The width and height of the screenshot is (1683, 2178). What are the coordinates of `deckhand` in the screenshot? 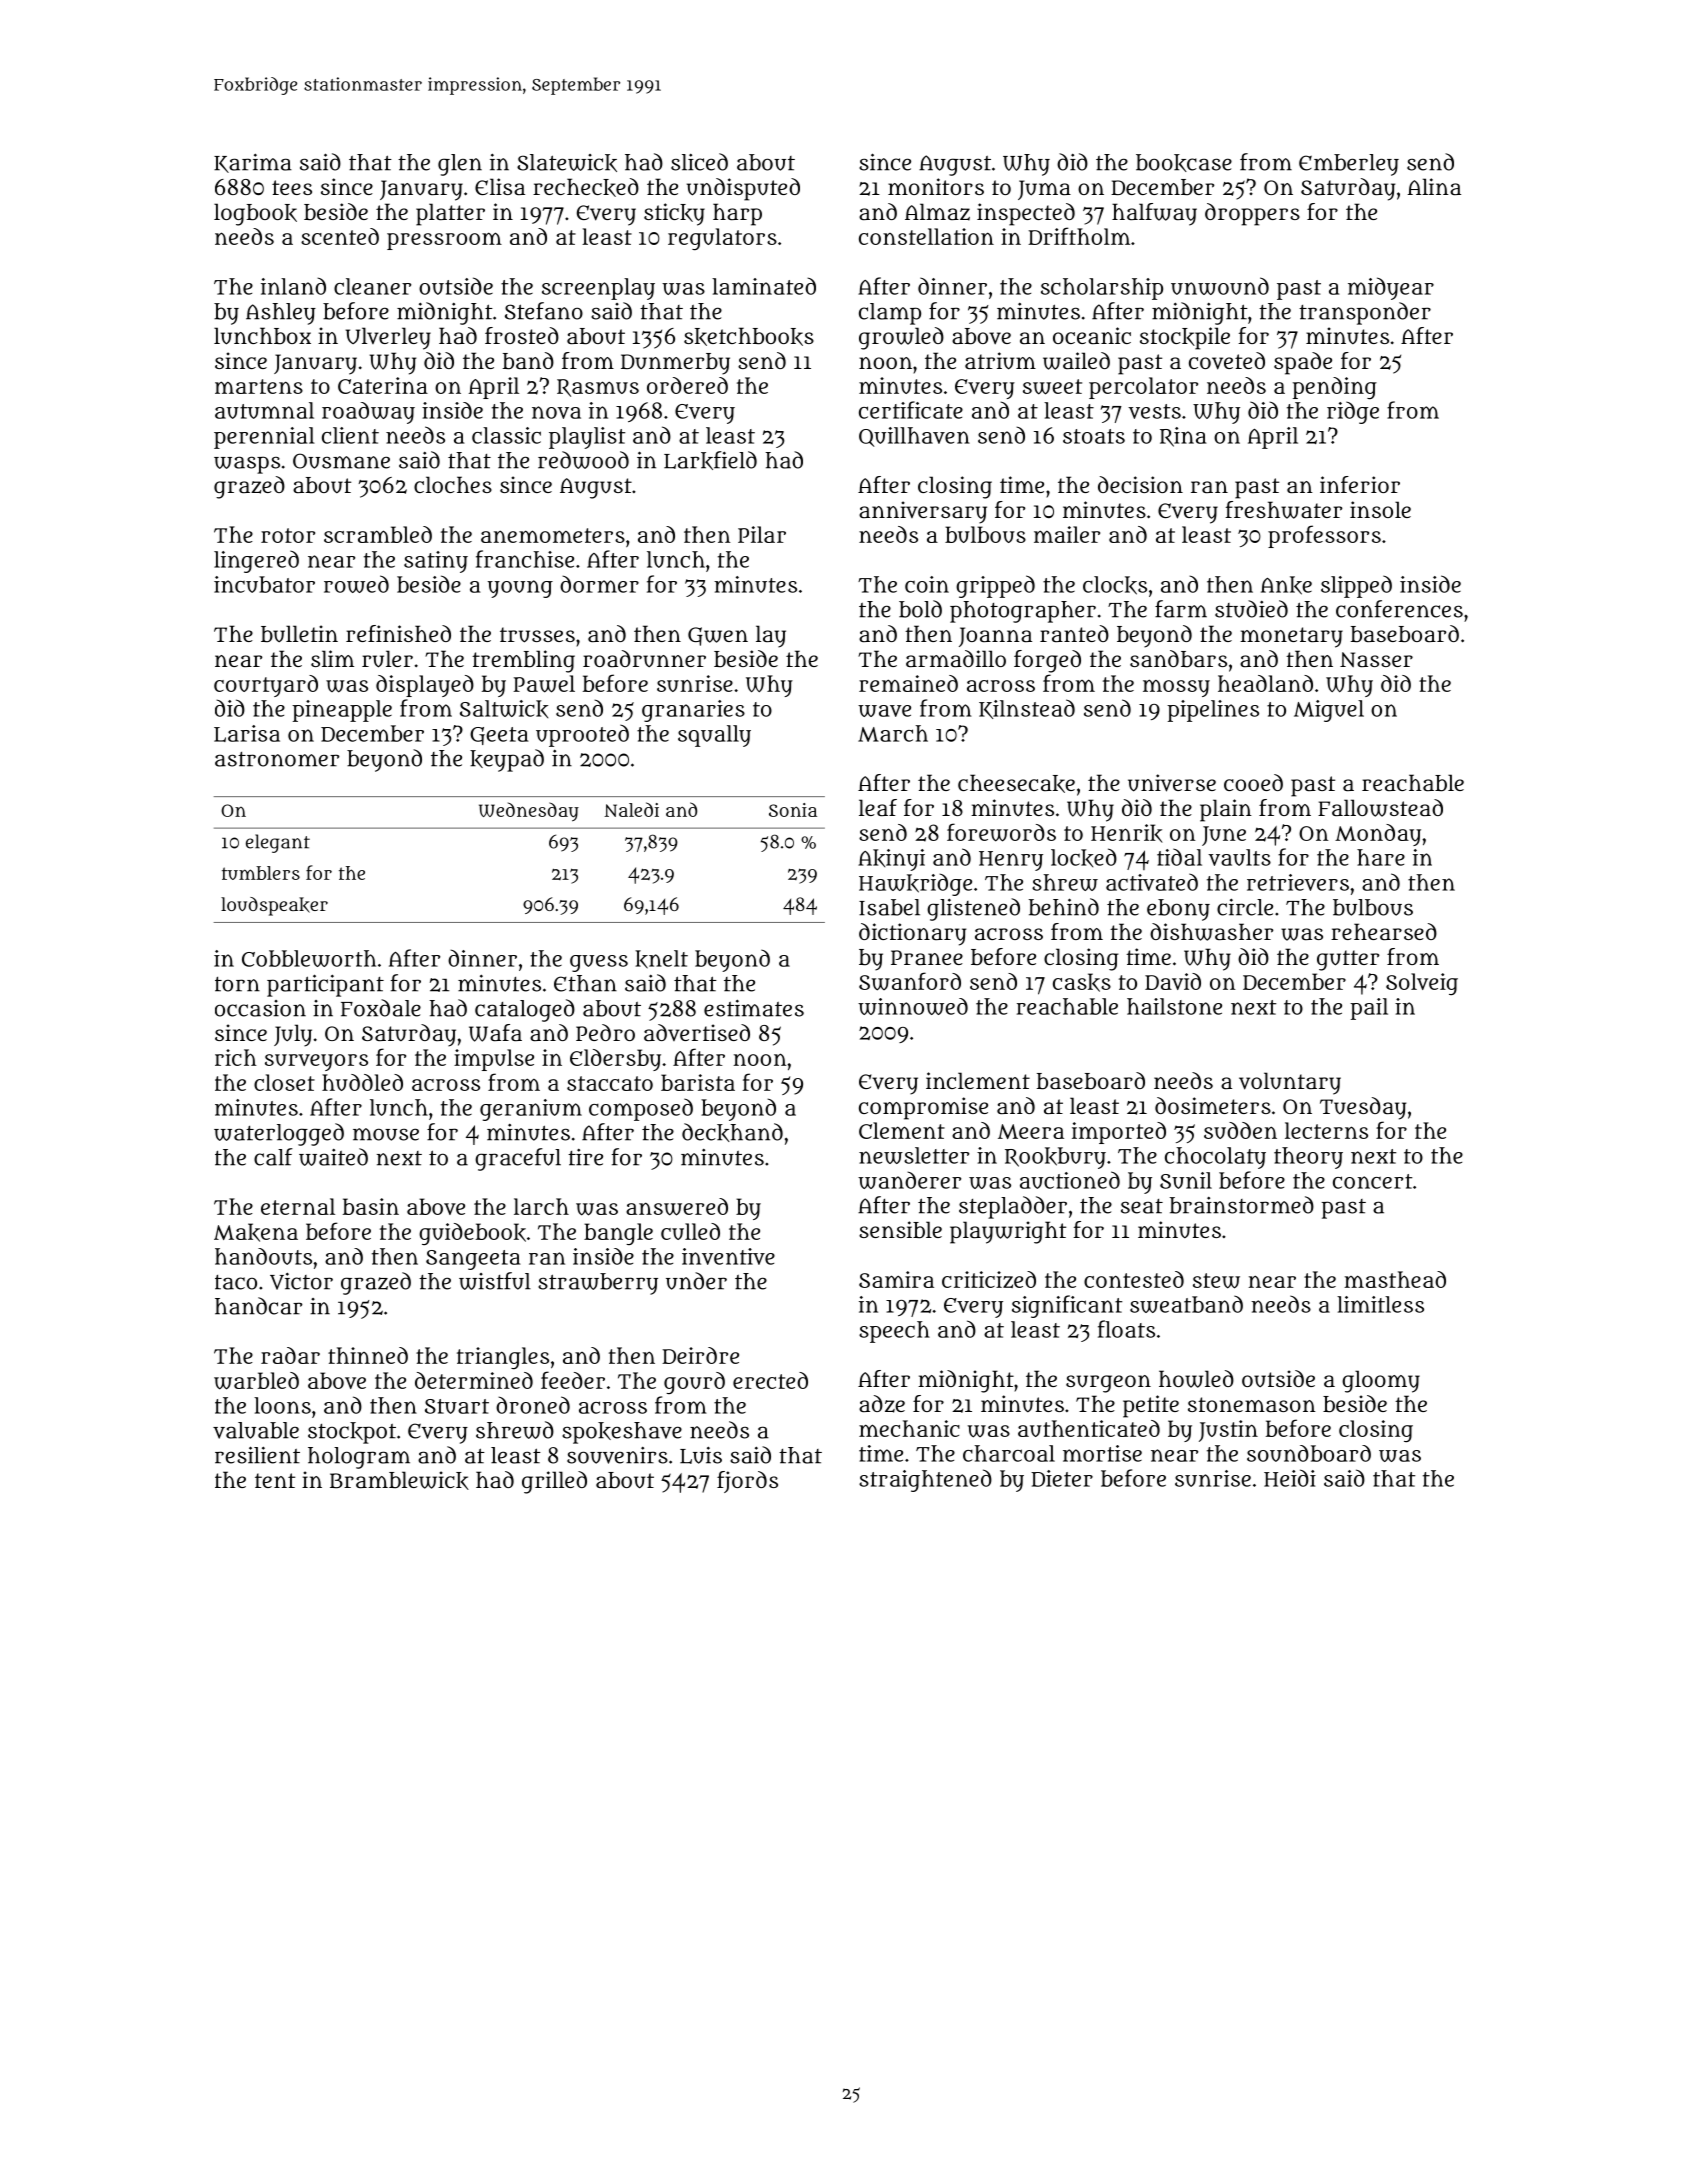 It's located at (732, 1132).
